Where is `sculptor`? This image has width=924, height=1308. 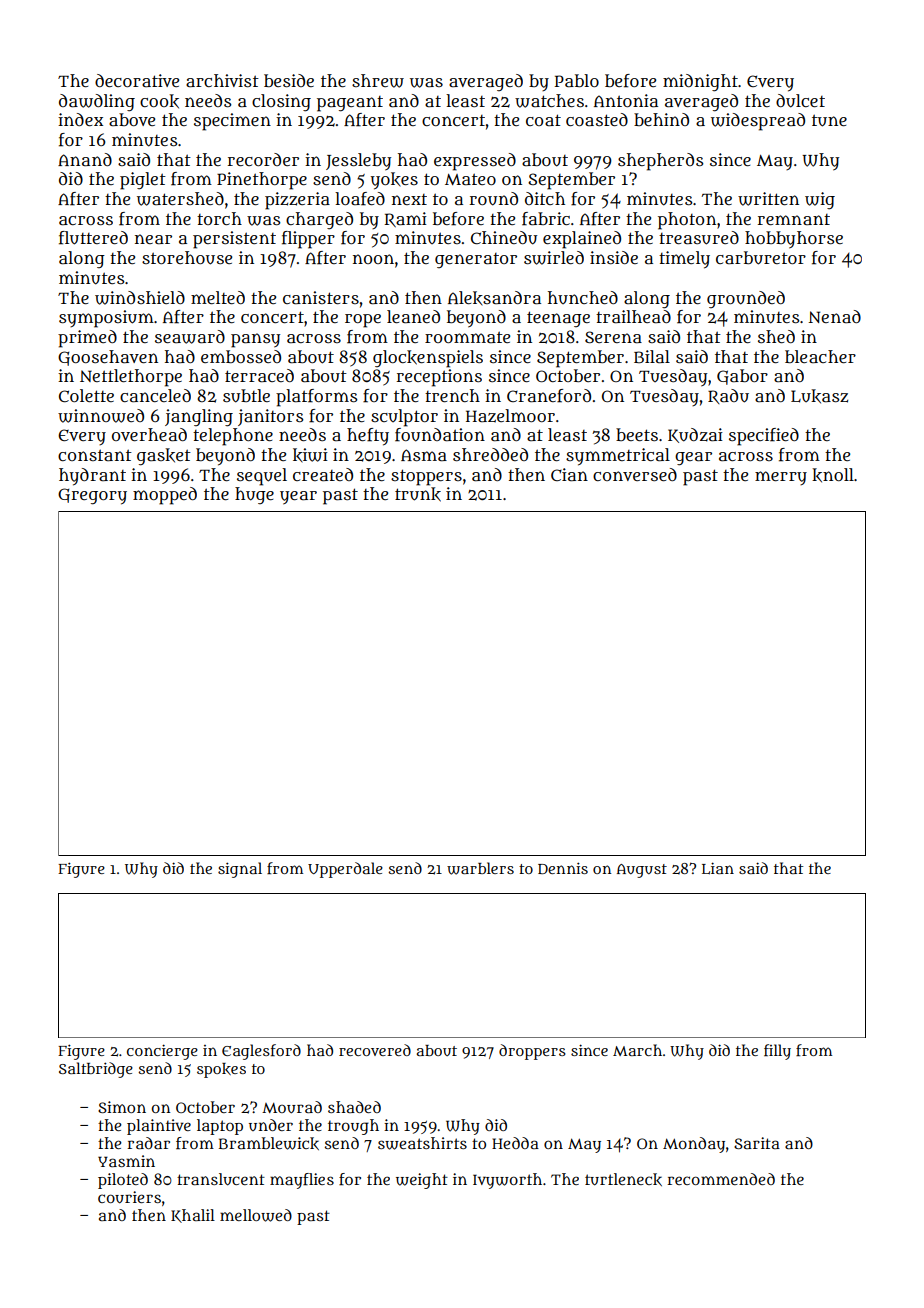
sculptor is located at coordinates (404, 418).
